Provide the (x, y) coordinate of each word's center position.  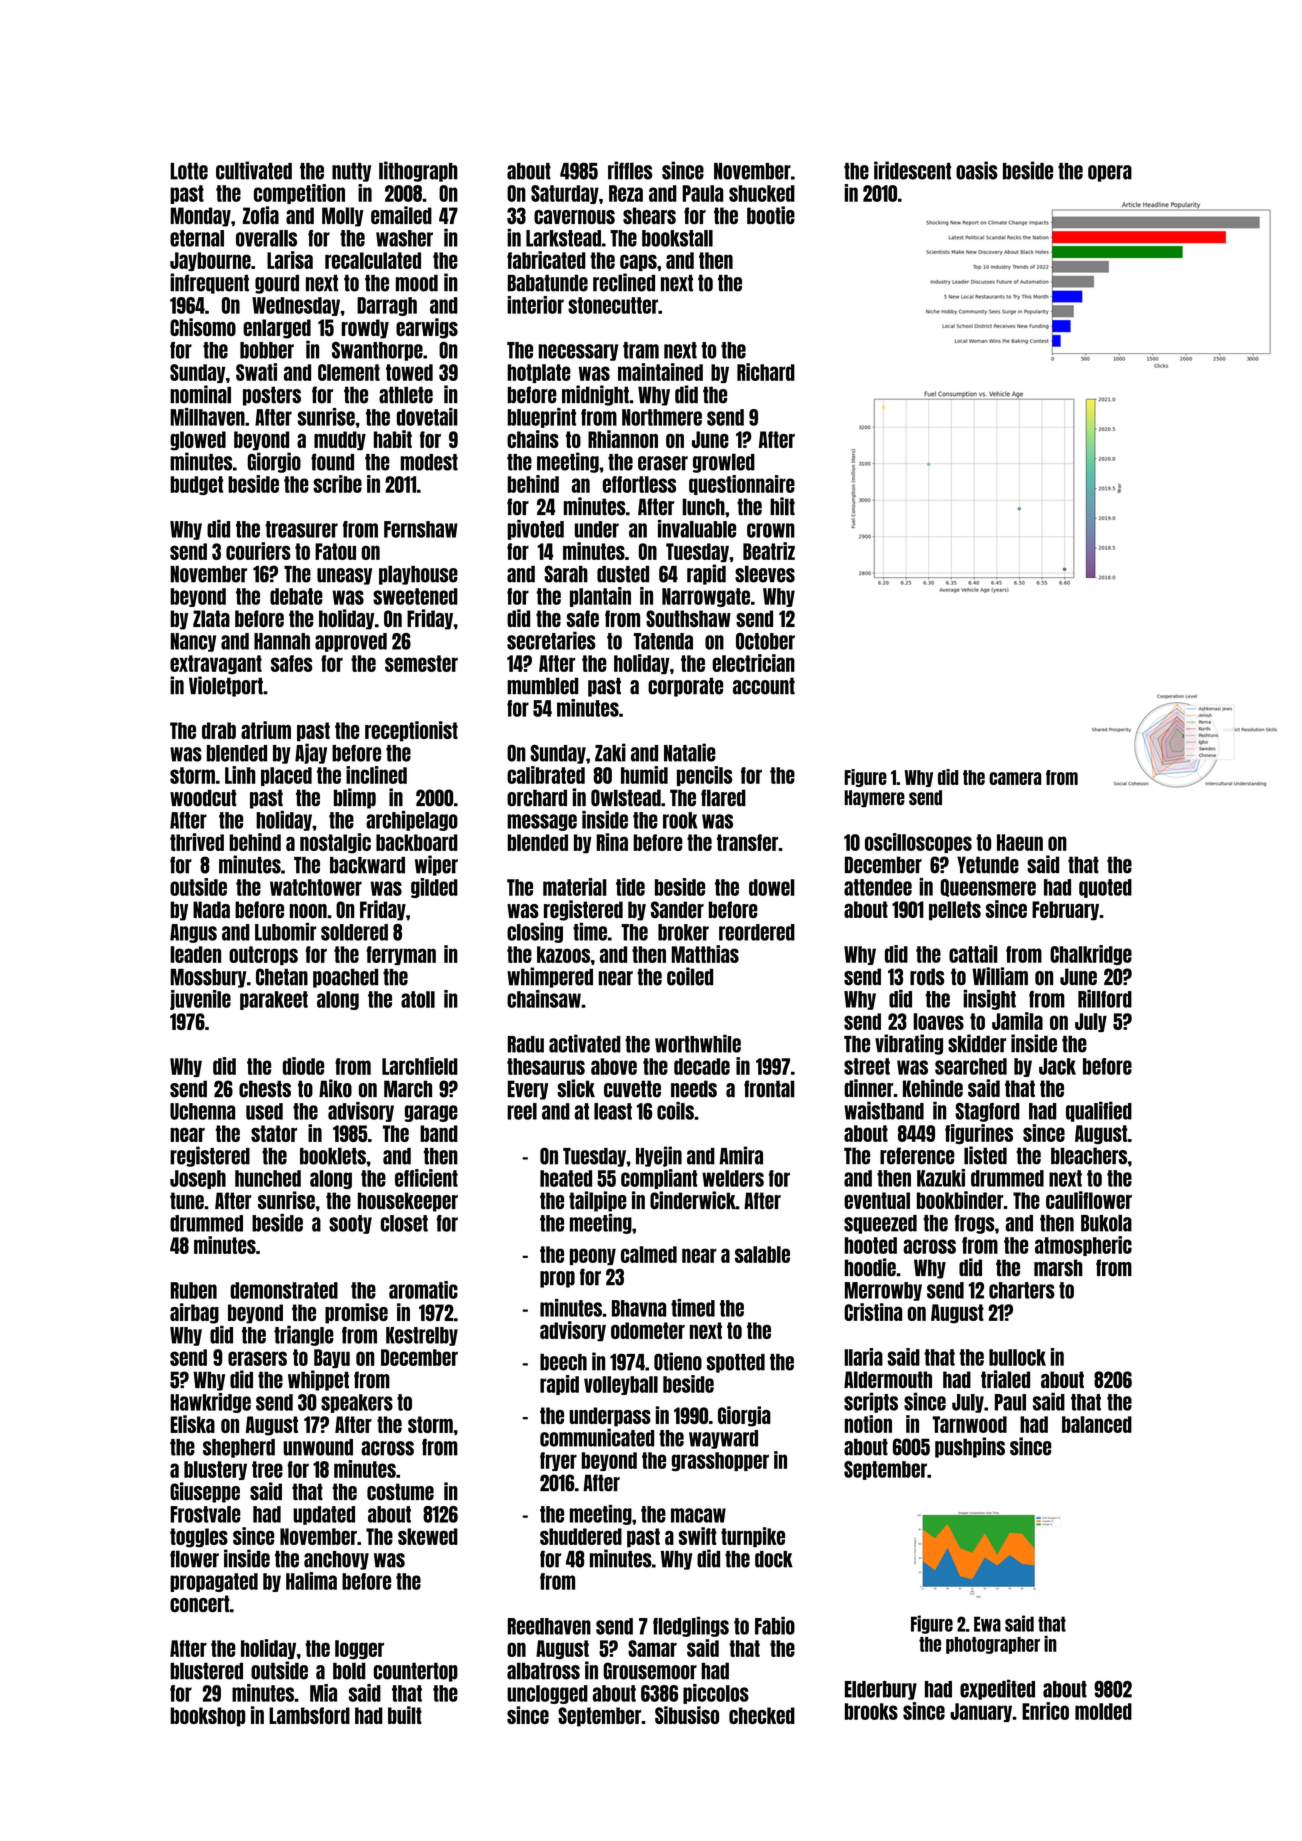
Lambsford (309, 1715)
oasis (977, 170)
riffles (630, 170)
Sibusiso (687, 1715)
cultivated (254, 170)
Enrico (1045, 1711)
